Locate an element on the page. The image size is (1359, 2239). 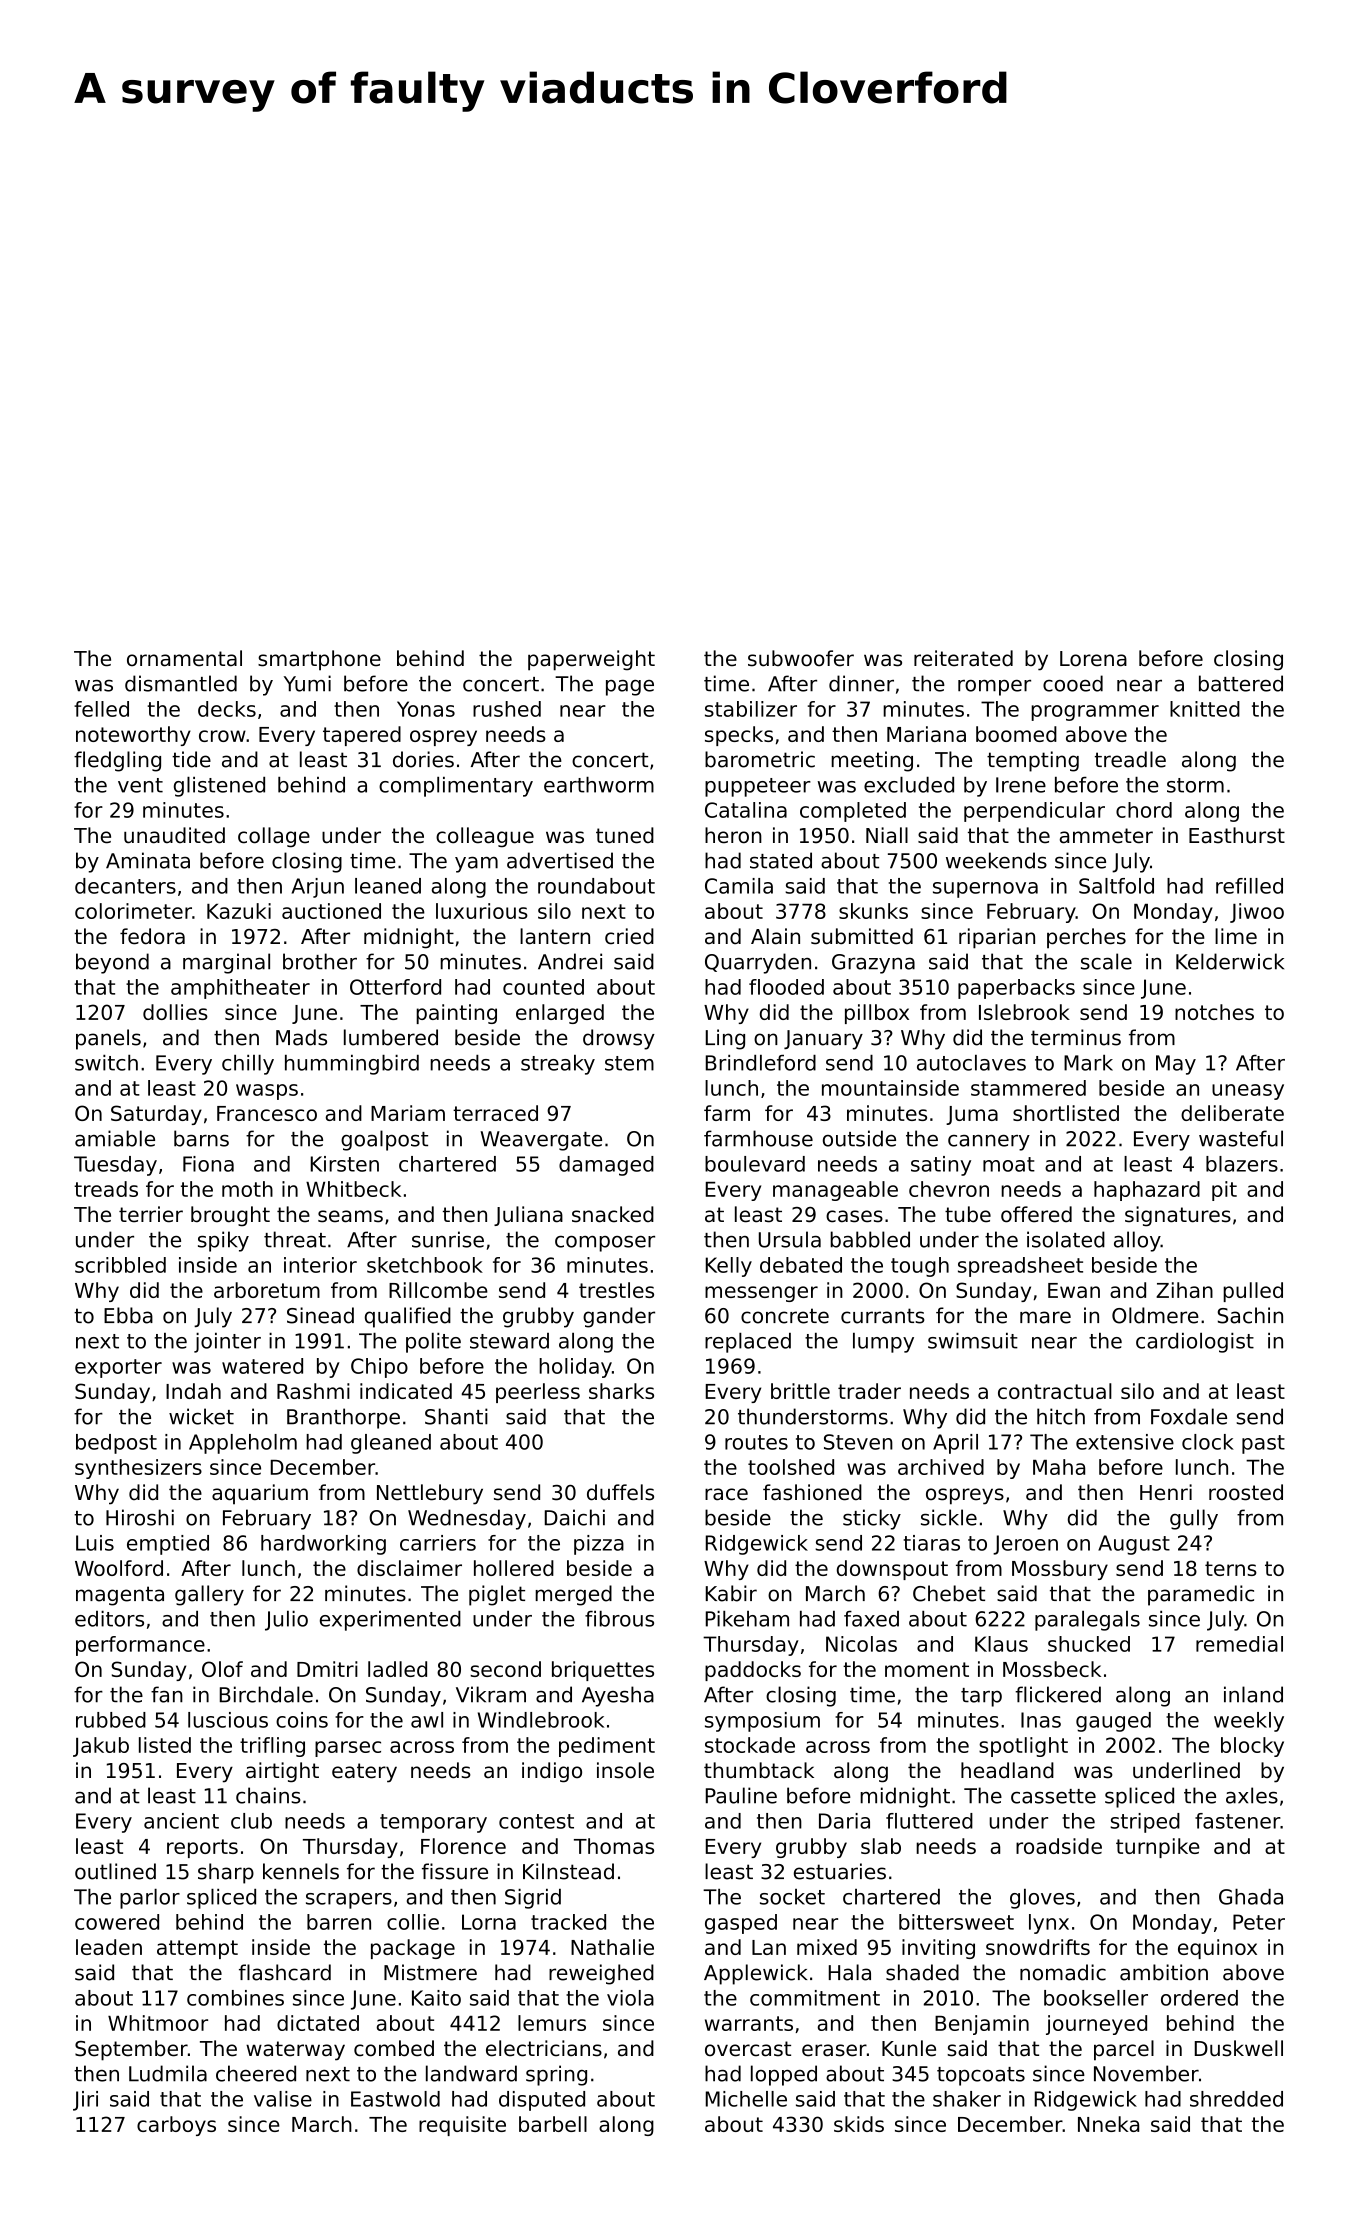
deliberate is located at coordinates (1232, 1113).
